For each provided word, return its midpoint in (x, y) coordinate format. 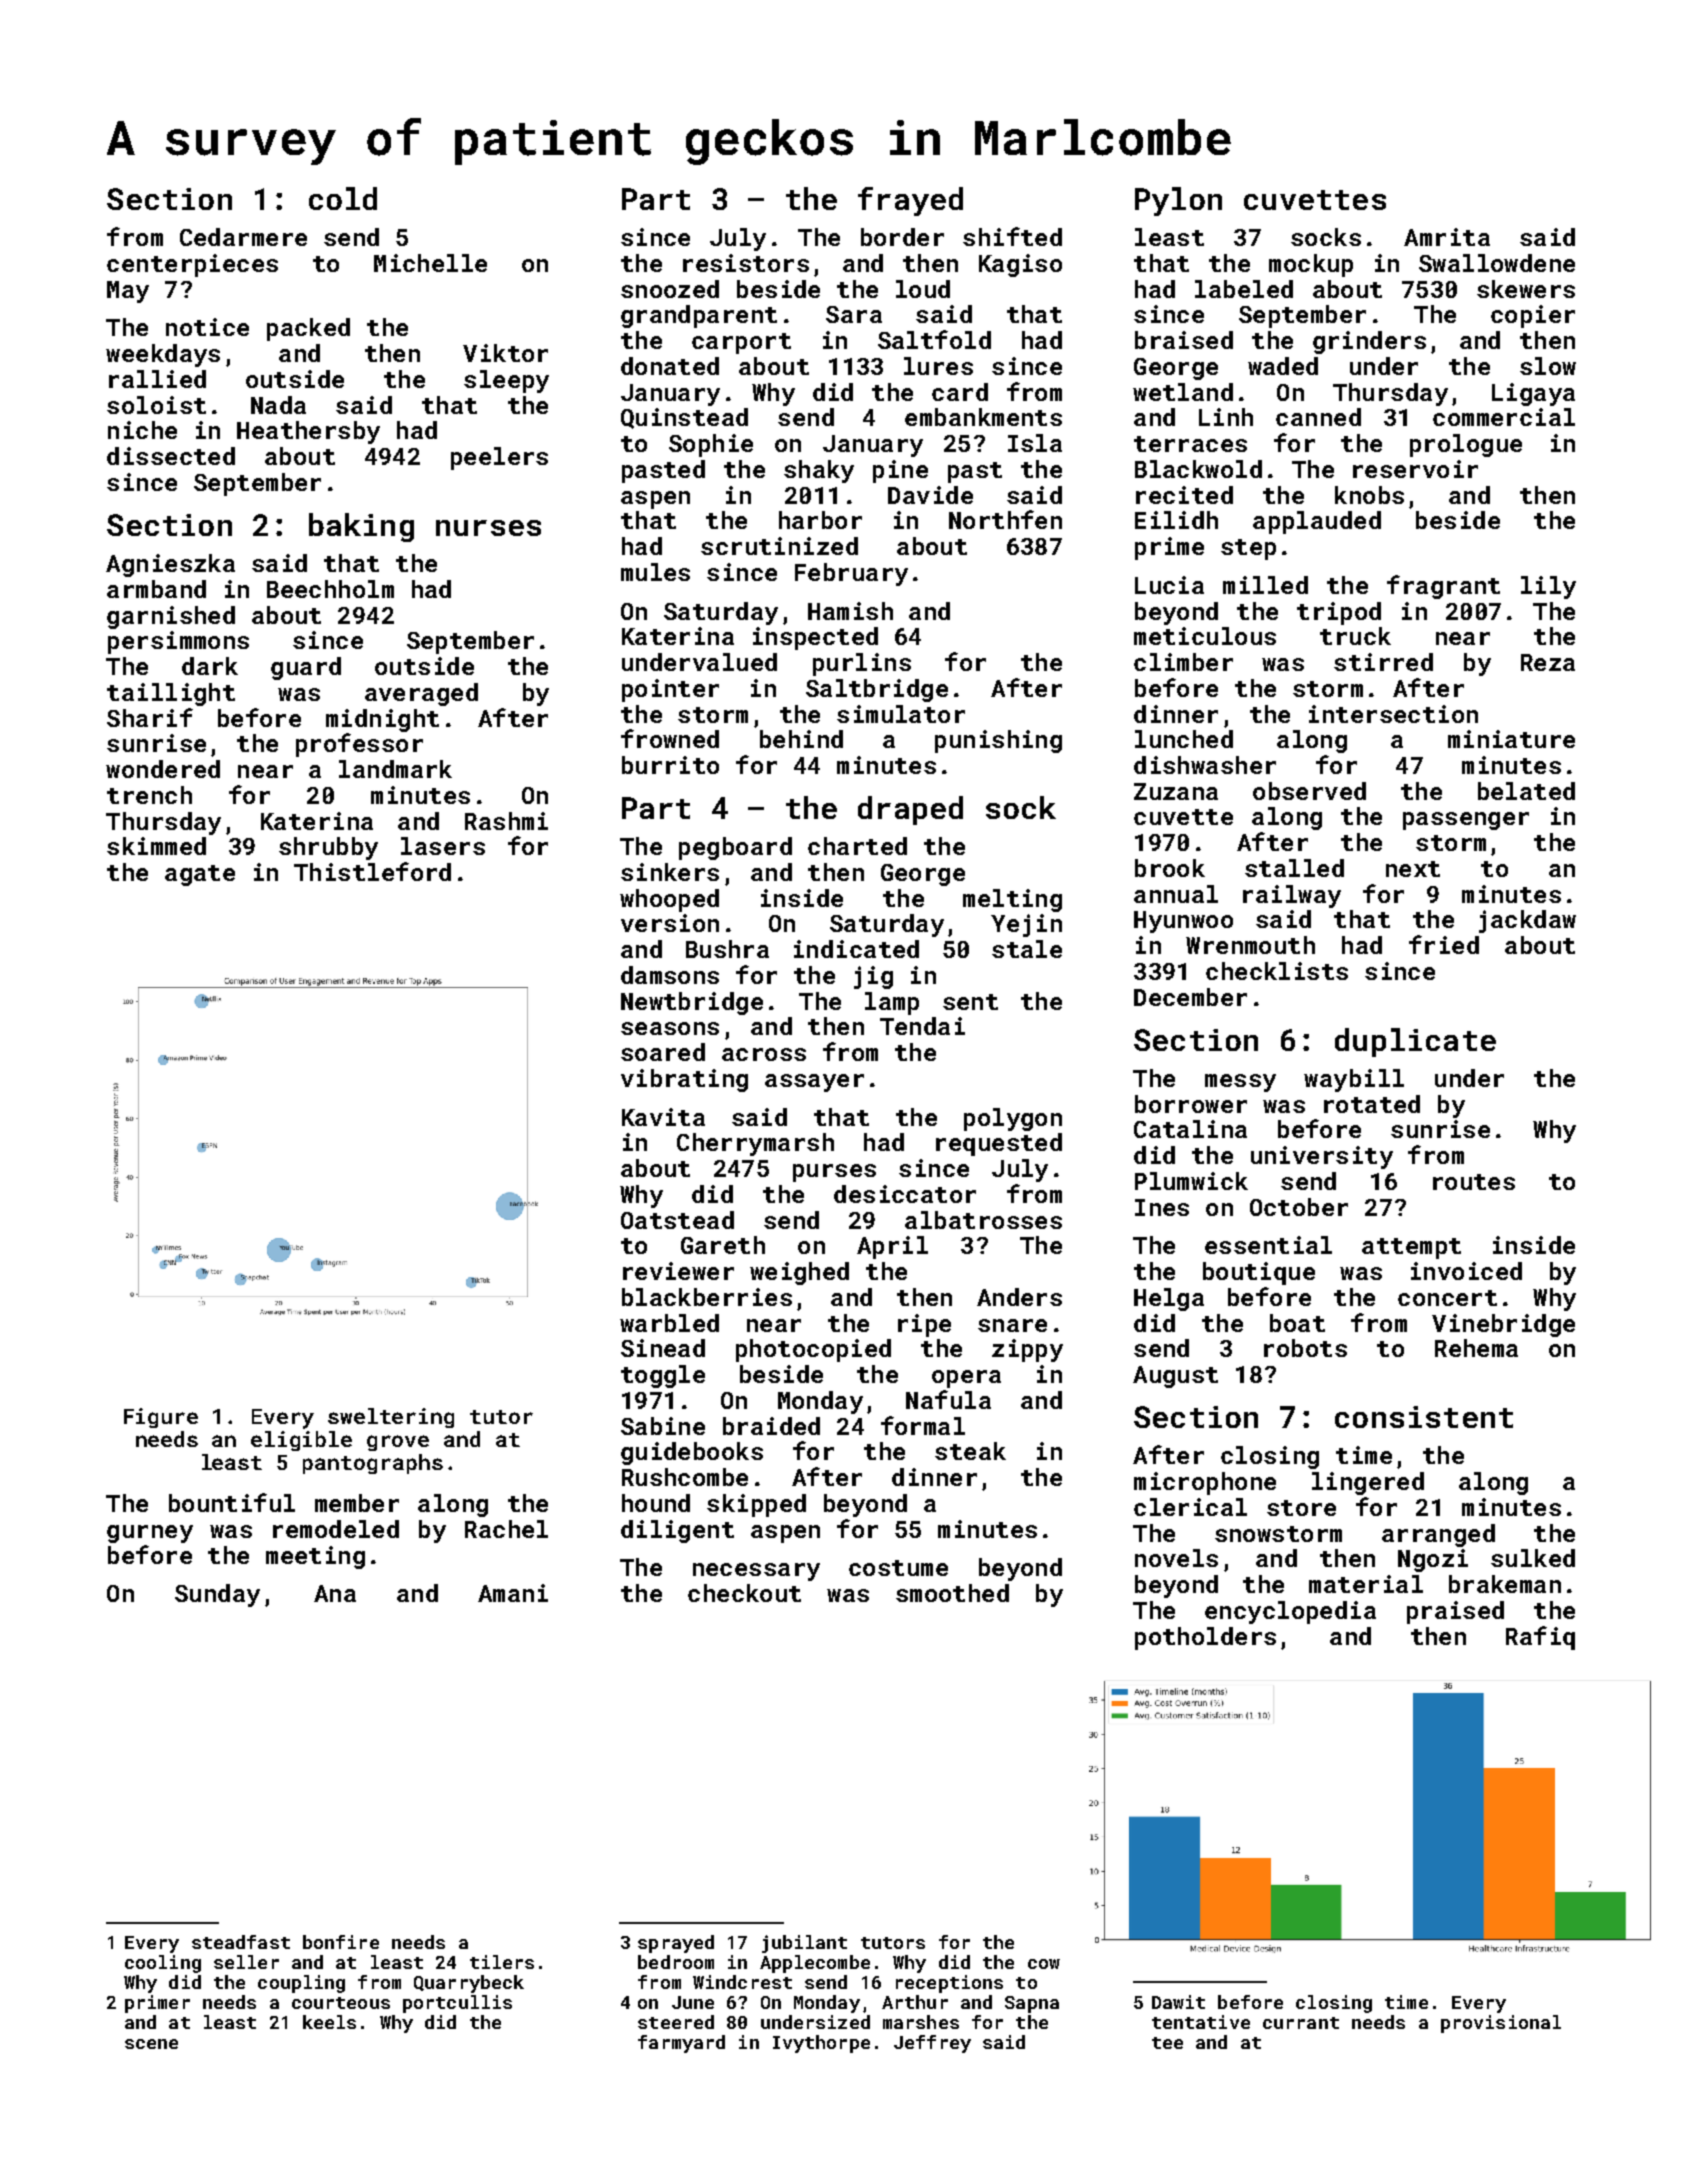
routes (1474, 1182)
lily (1548, 587)
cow (1044, 1964)
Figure (161, 1418)
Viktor (505, 353)
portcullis (457, 2004)
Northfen (1005, 519)
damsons (670, 975)
